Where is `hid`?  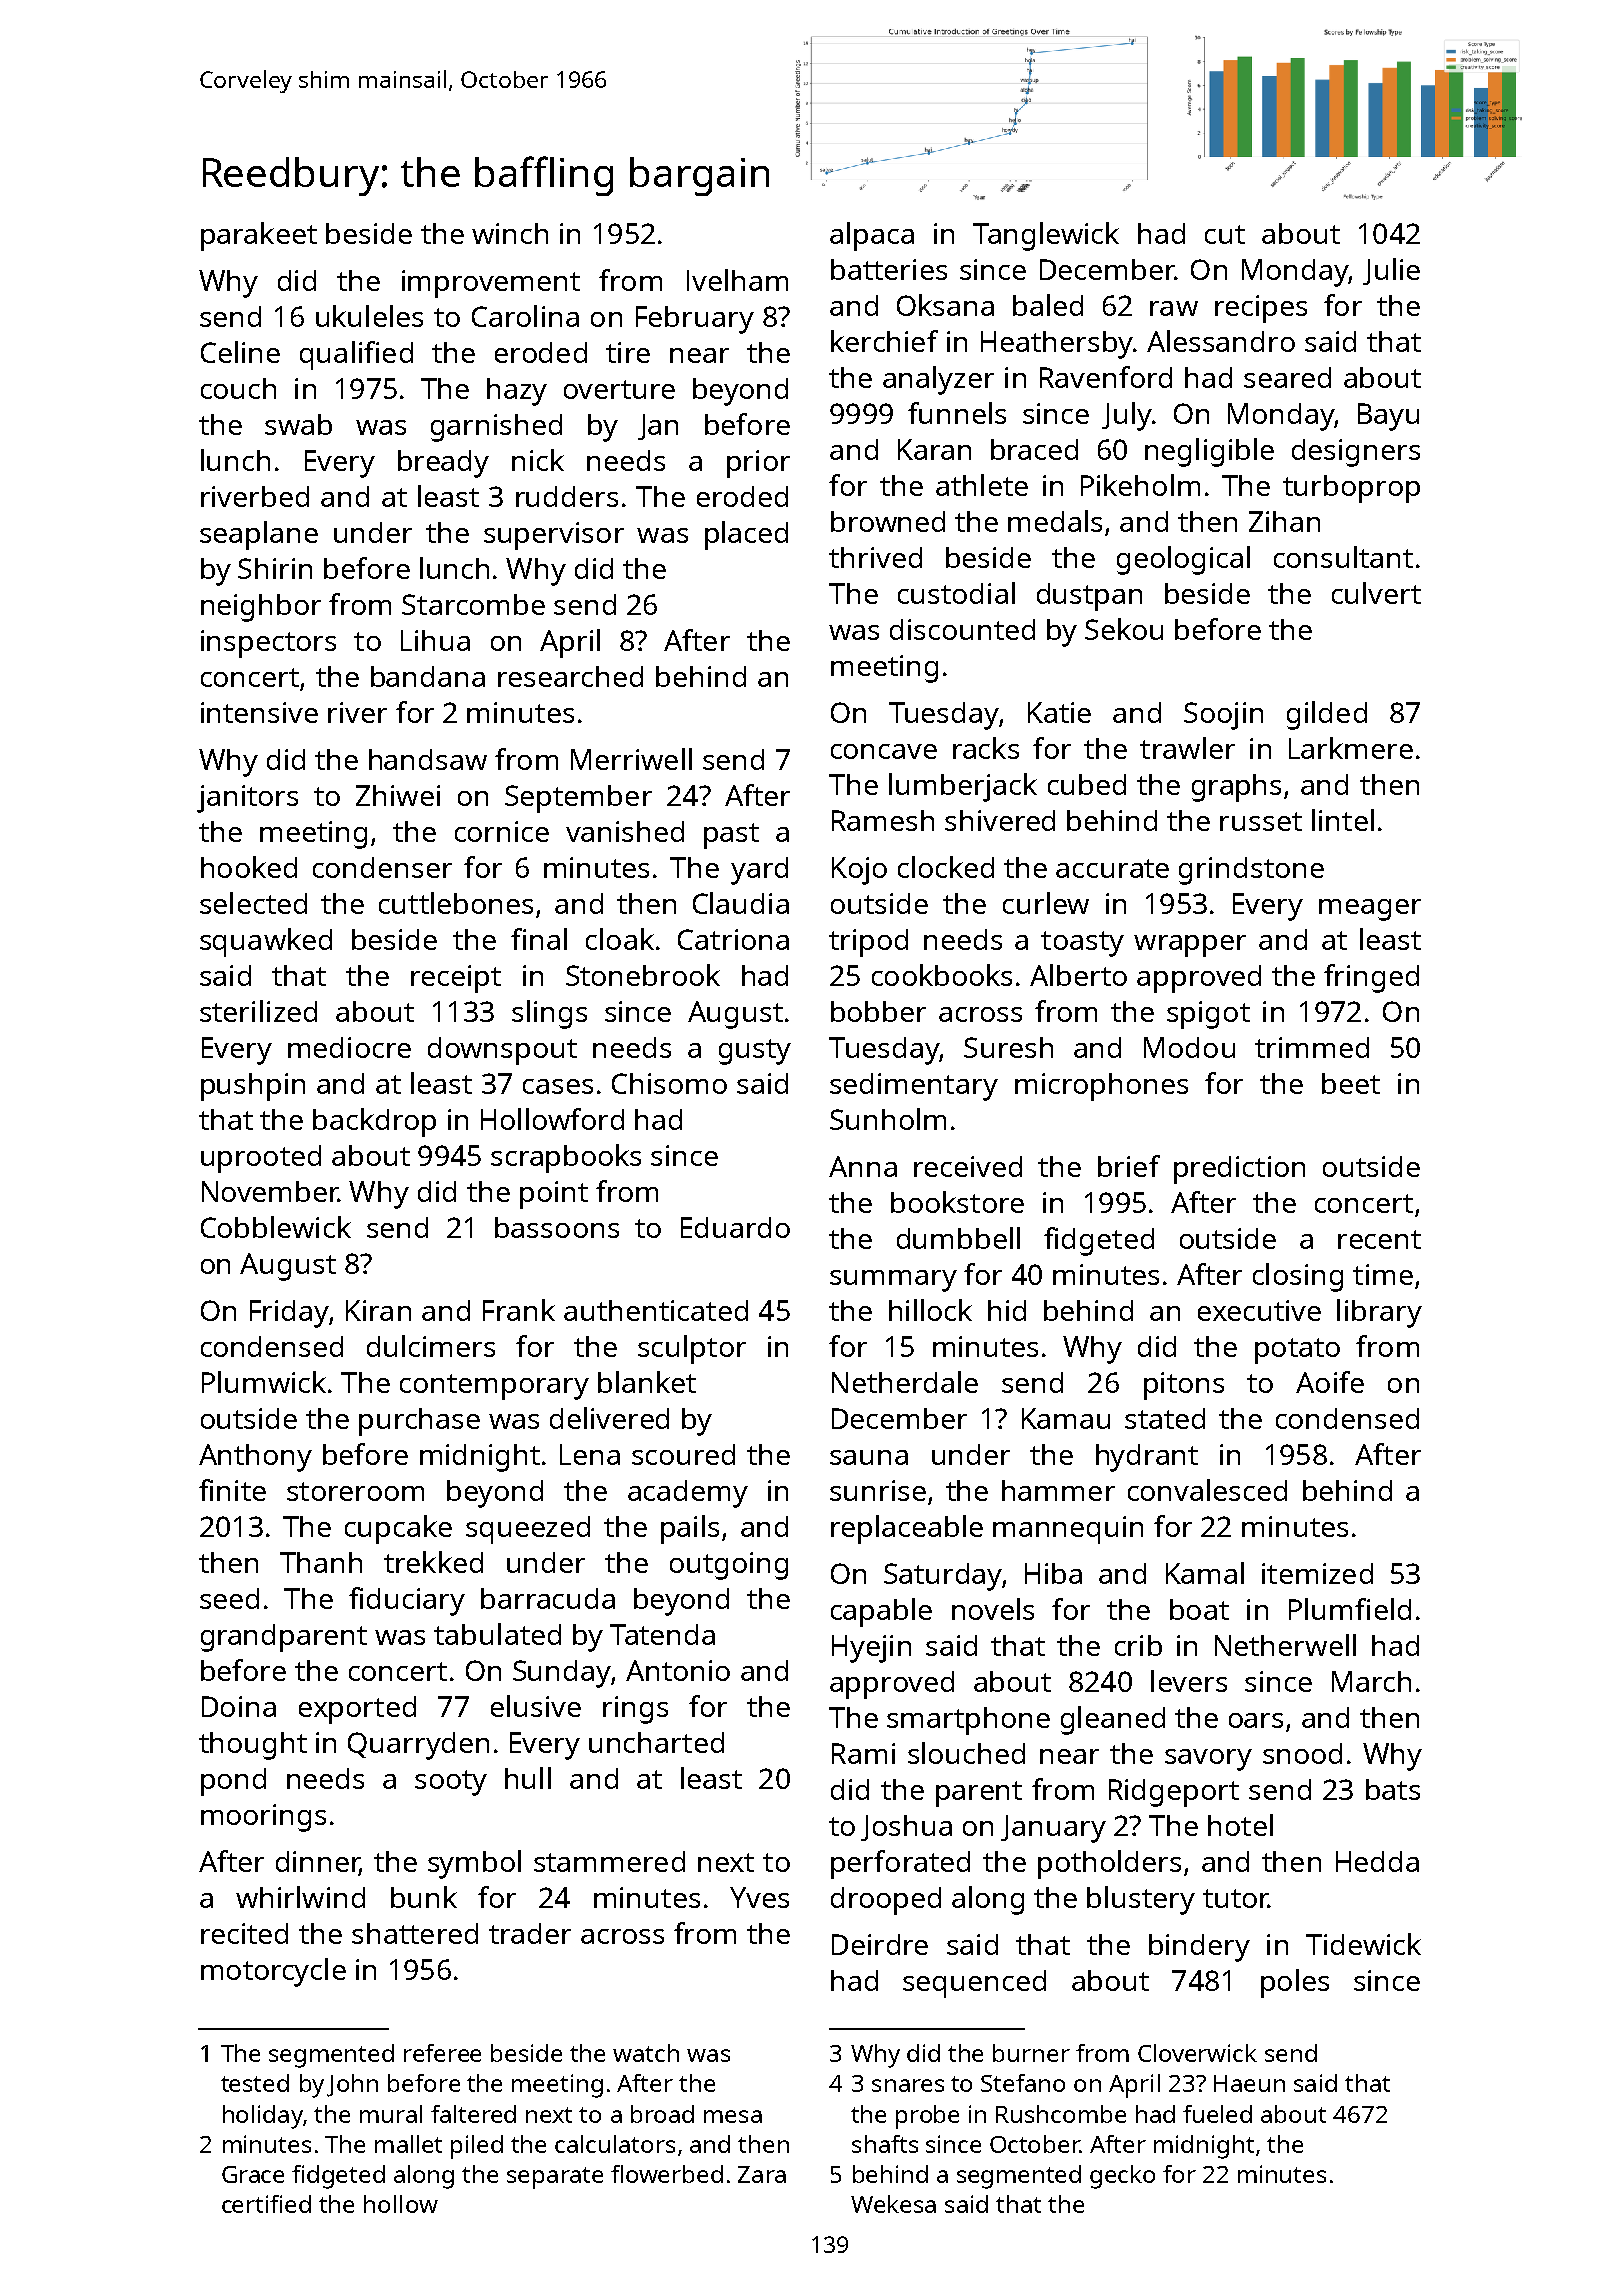
hid is located at coordinates (1007, 1310).
